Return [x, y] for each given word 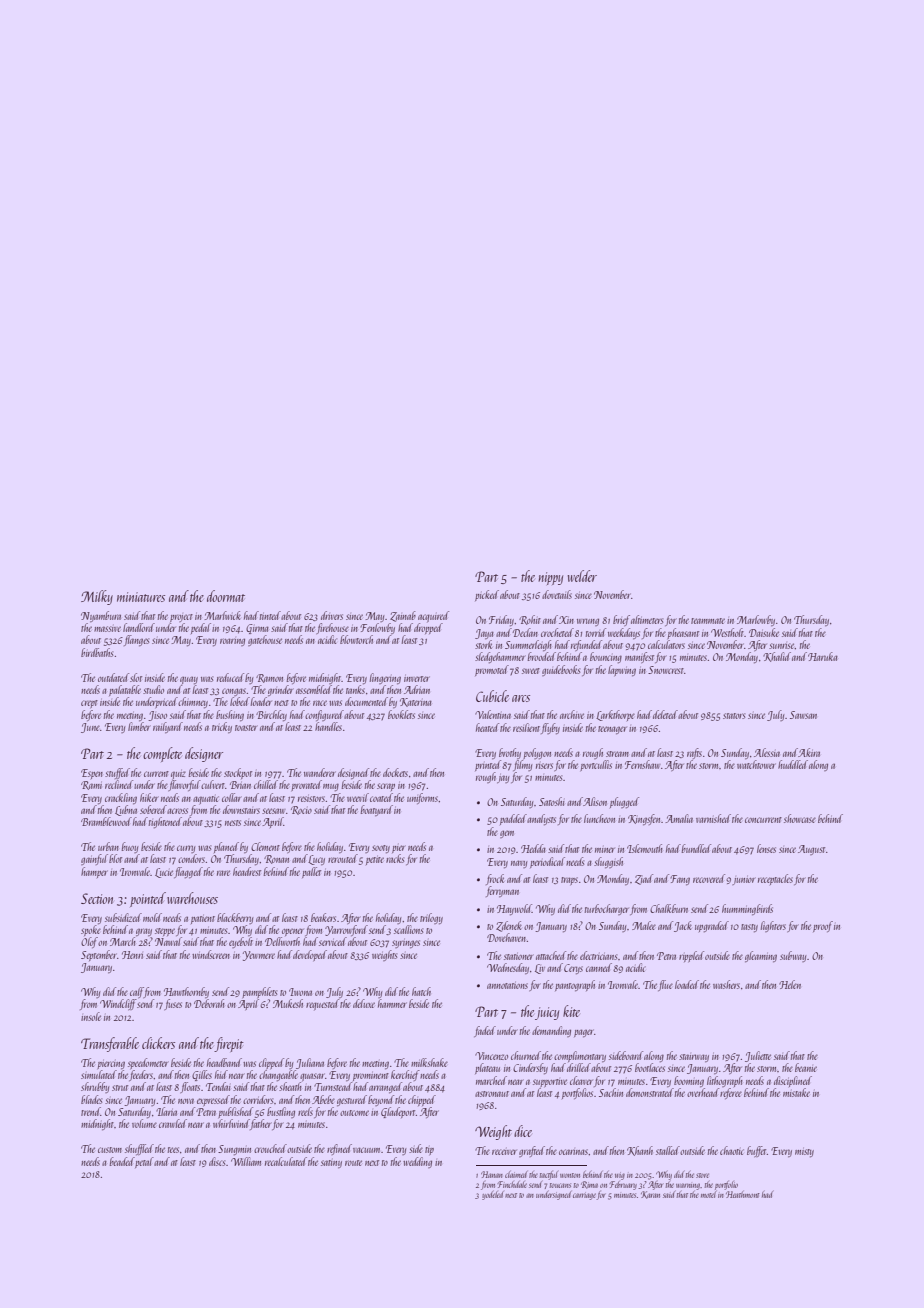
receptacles [775, 879]
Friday [501, 620]
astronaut [492, 1094]
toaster [246, 728]
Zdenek [509, 926]
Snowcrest [666, 670]
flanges [136, 640]
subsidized [123, 917]
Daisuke [764, 632]
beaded [122, 1161]
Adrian [417, 689]
